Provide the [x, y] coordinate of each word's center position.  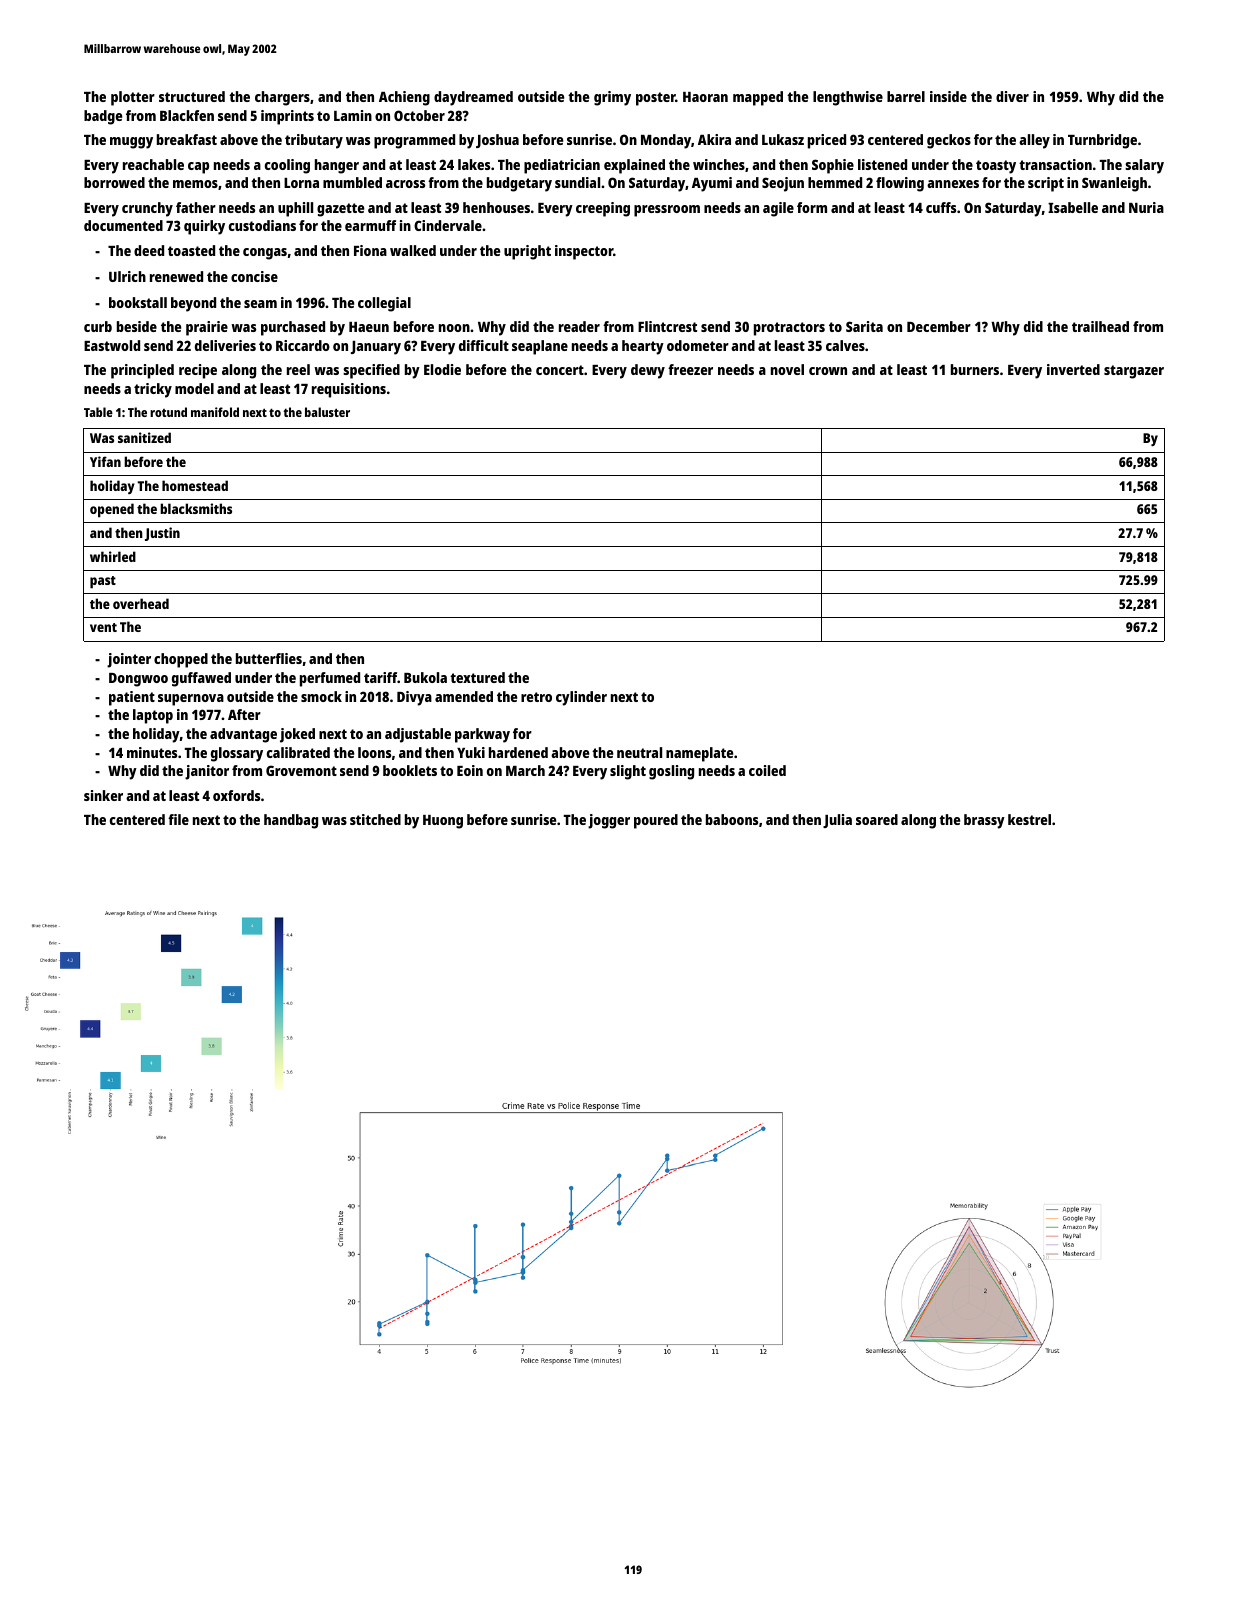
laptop [153, 716]
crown [828, 371]
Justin [162, 534]
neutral [639, 752]
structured [192, 96]
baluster [327, 412]
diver [1012, 96]
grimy [612, 98]
